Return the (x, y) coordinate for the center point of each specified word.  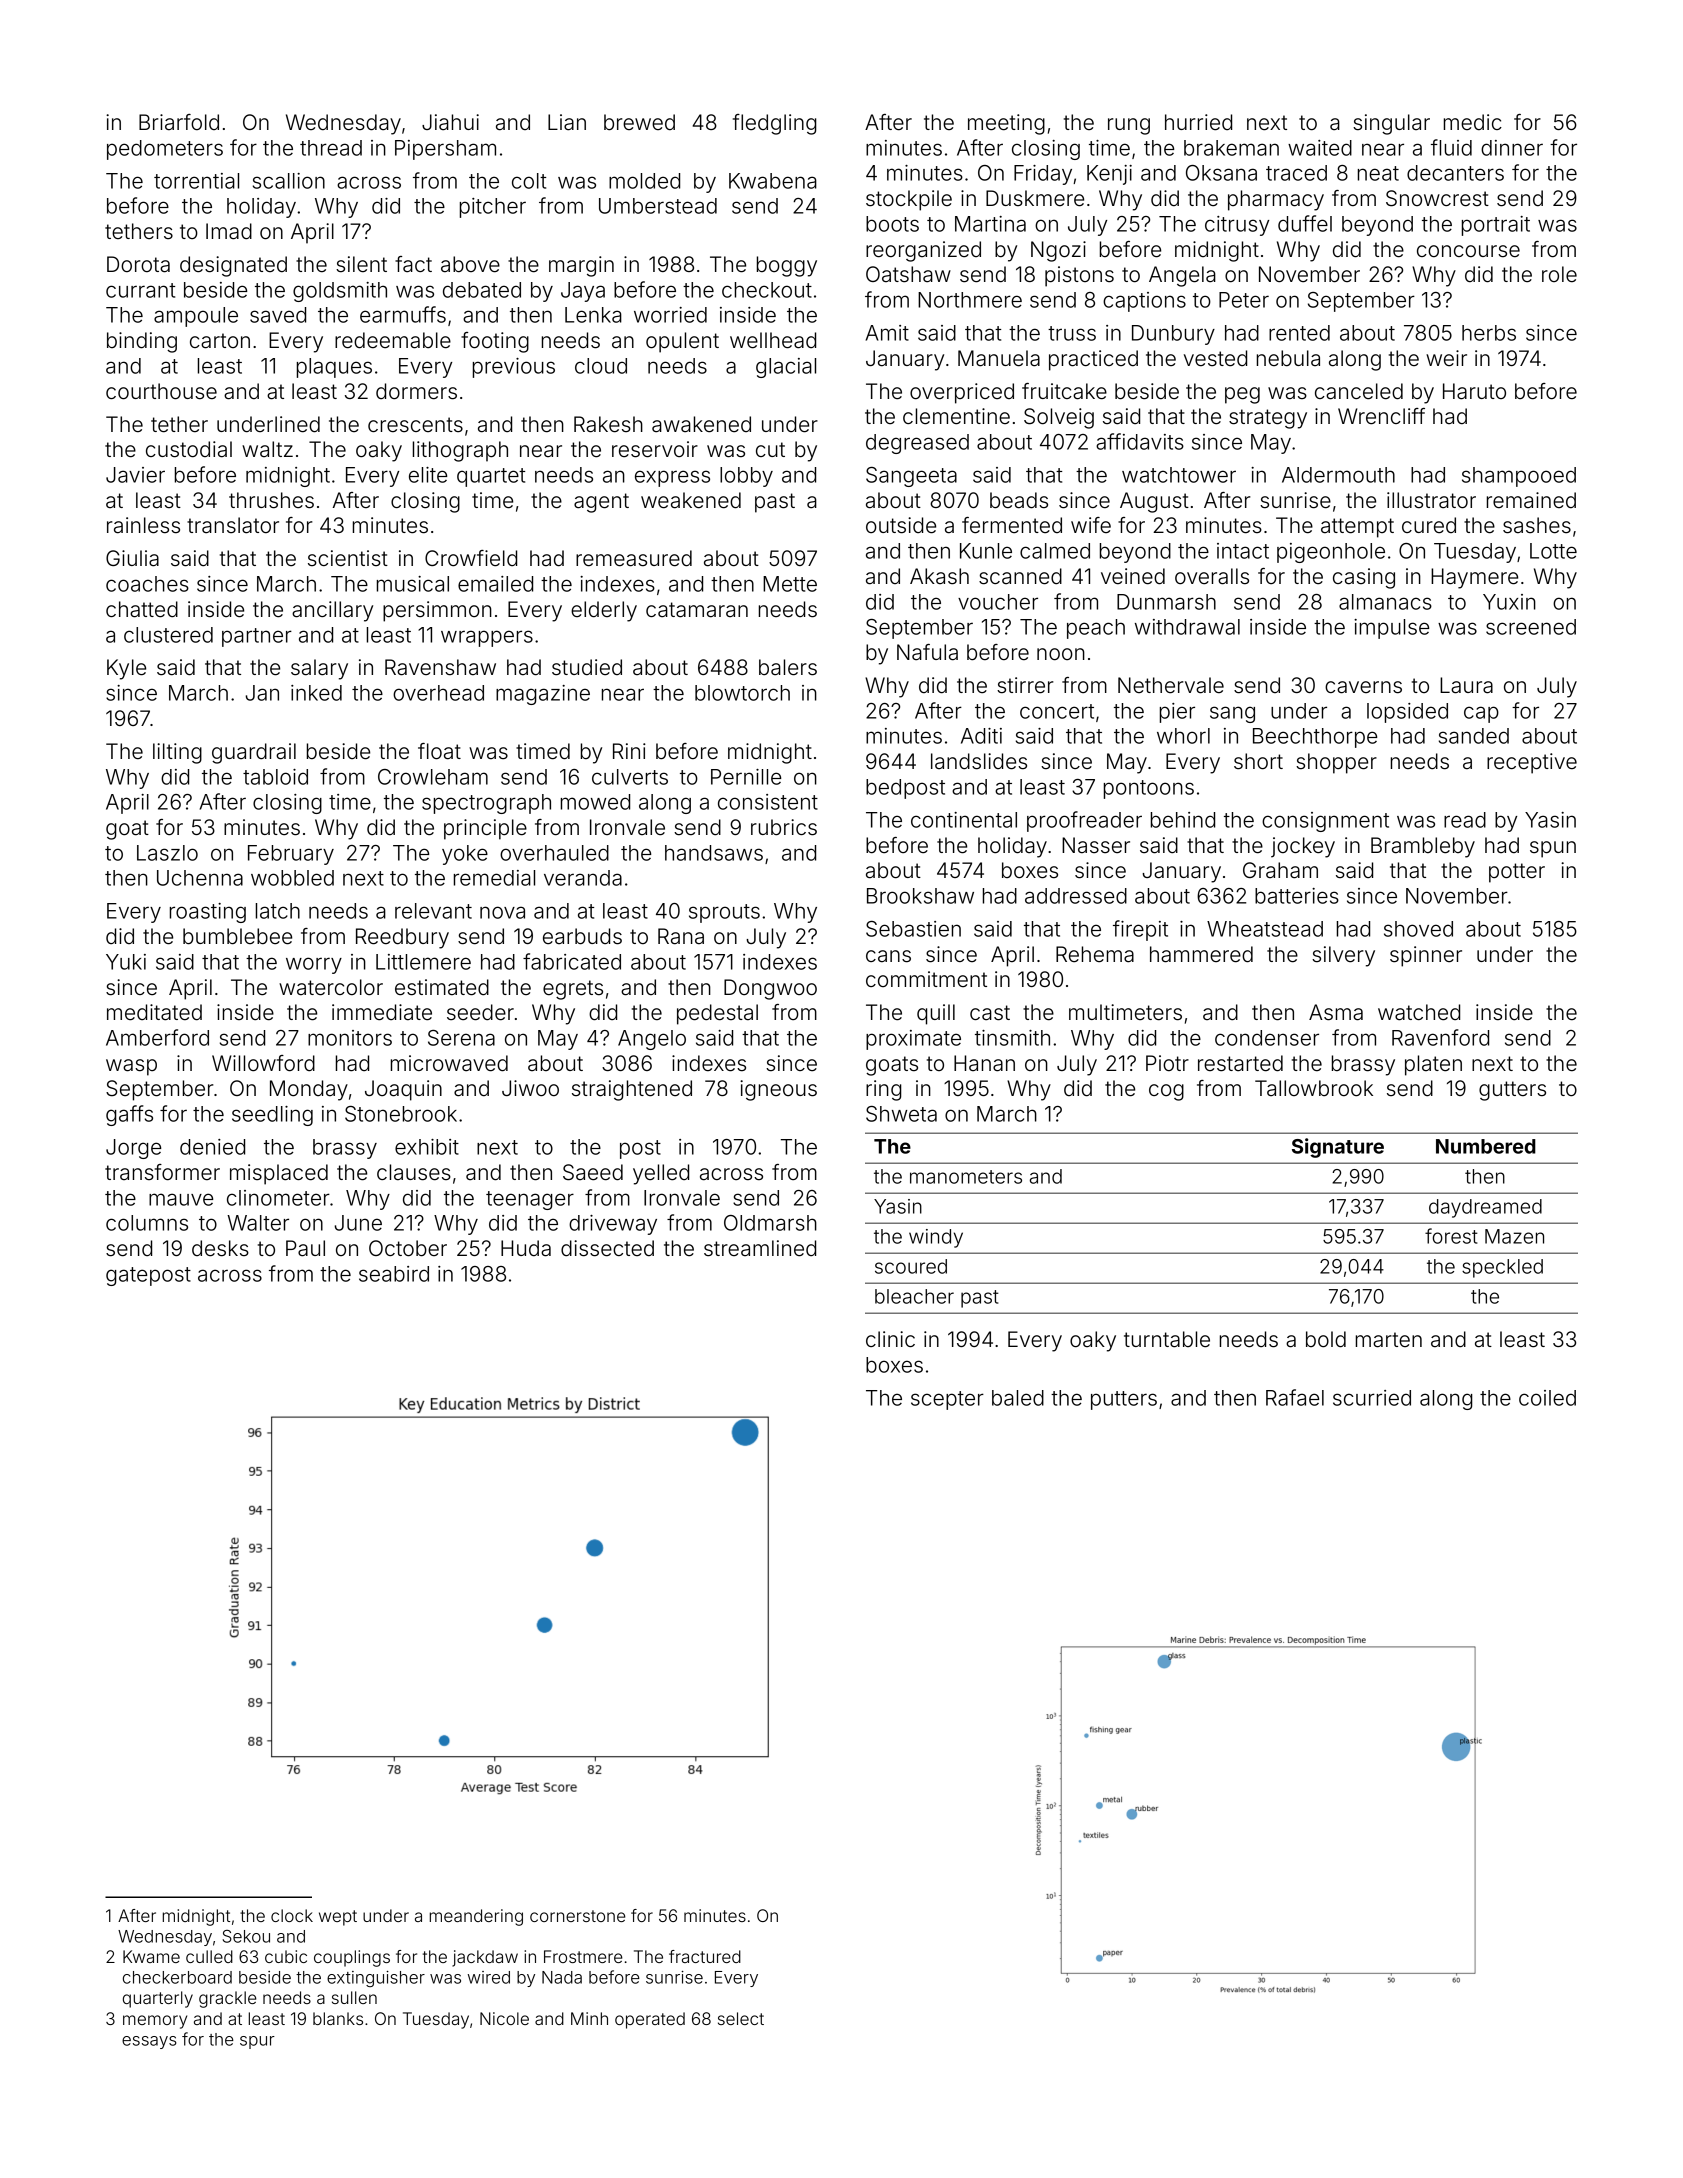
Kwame (151, 1956)
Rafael (1295, 1397)
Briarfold (179, 122)
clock (292, 1915)
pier (1177, 713)
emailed (495, 584)
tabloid (275, 777)
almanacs (1385, 602)
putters (1124, 1400)
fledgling (774, 124)
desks (220, 1248)
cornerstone (577, 1916)
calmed (1055, 551)
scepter (947, 1400)
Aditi (981, 736)
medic (1473, 122)
